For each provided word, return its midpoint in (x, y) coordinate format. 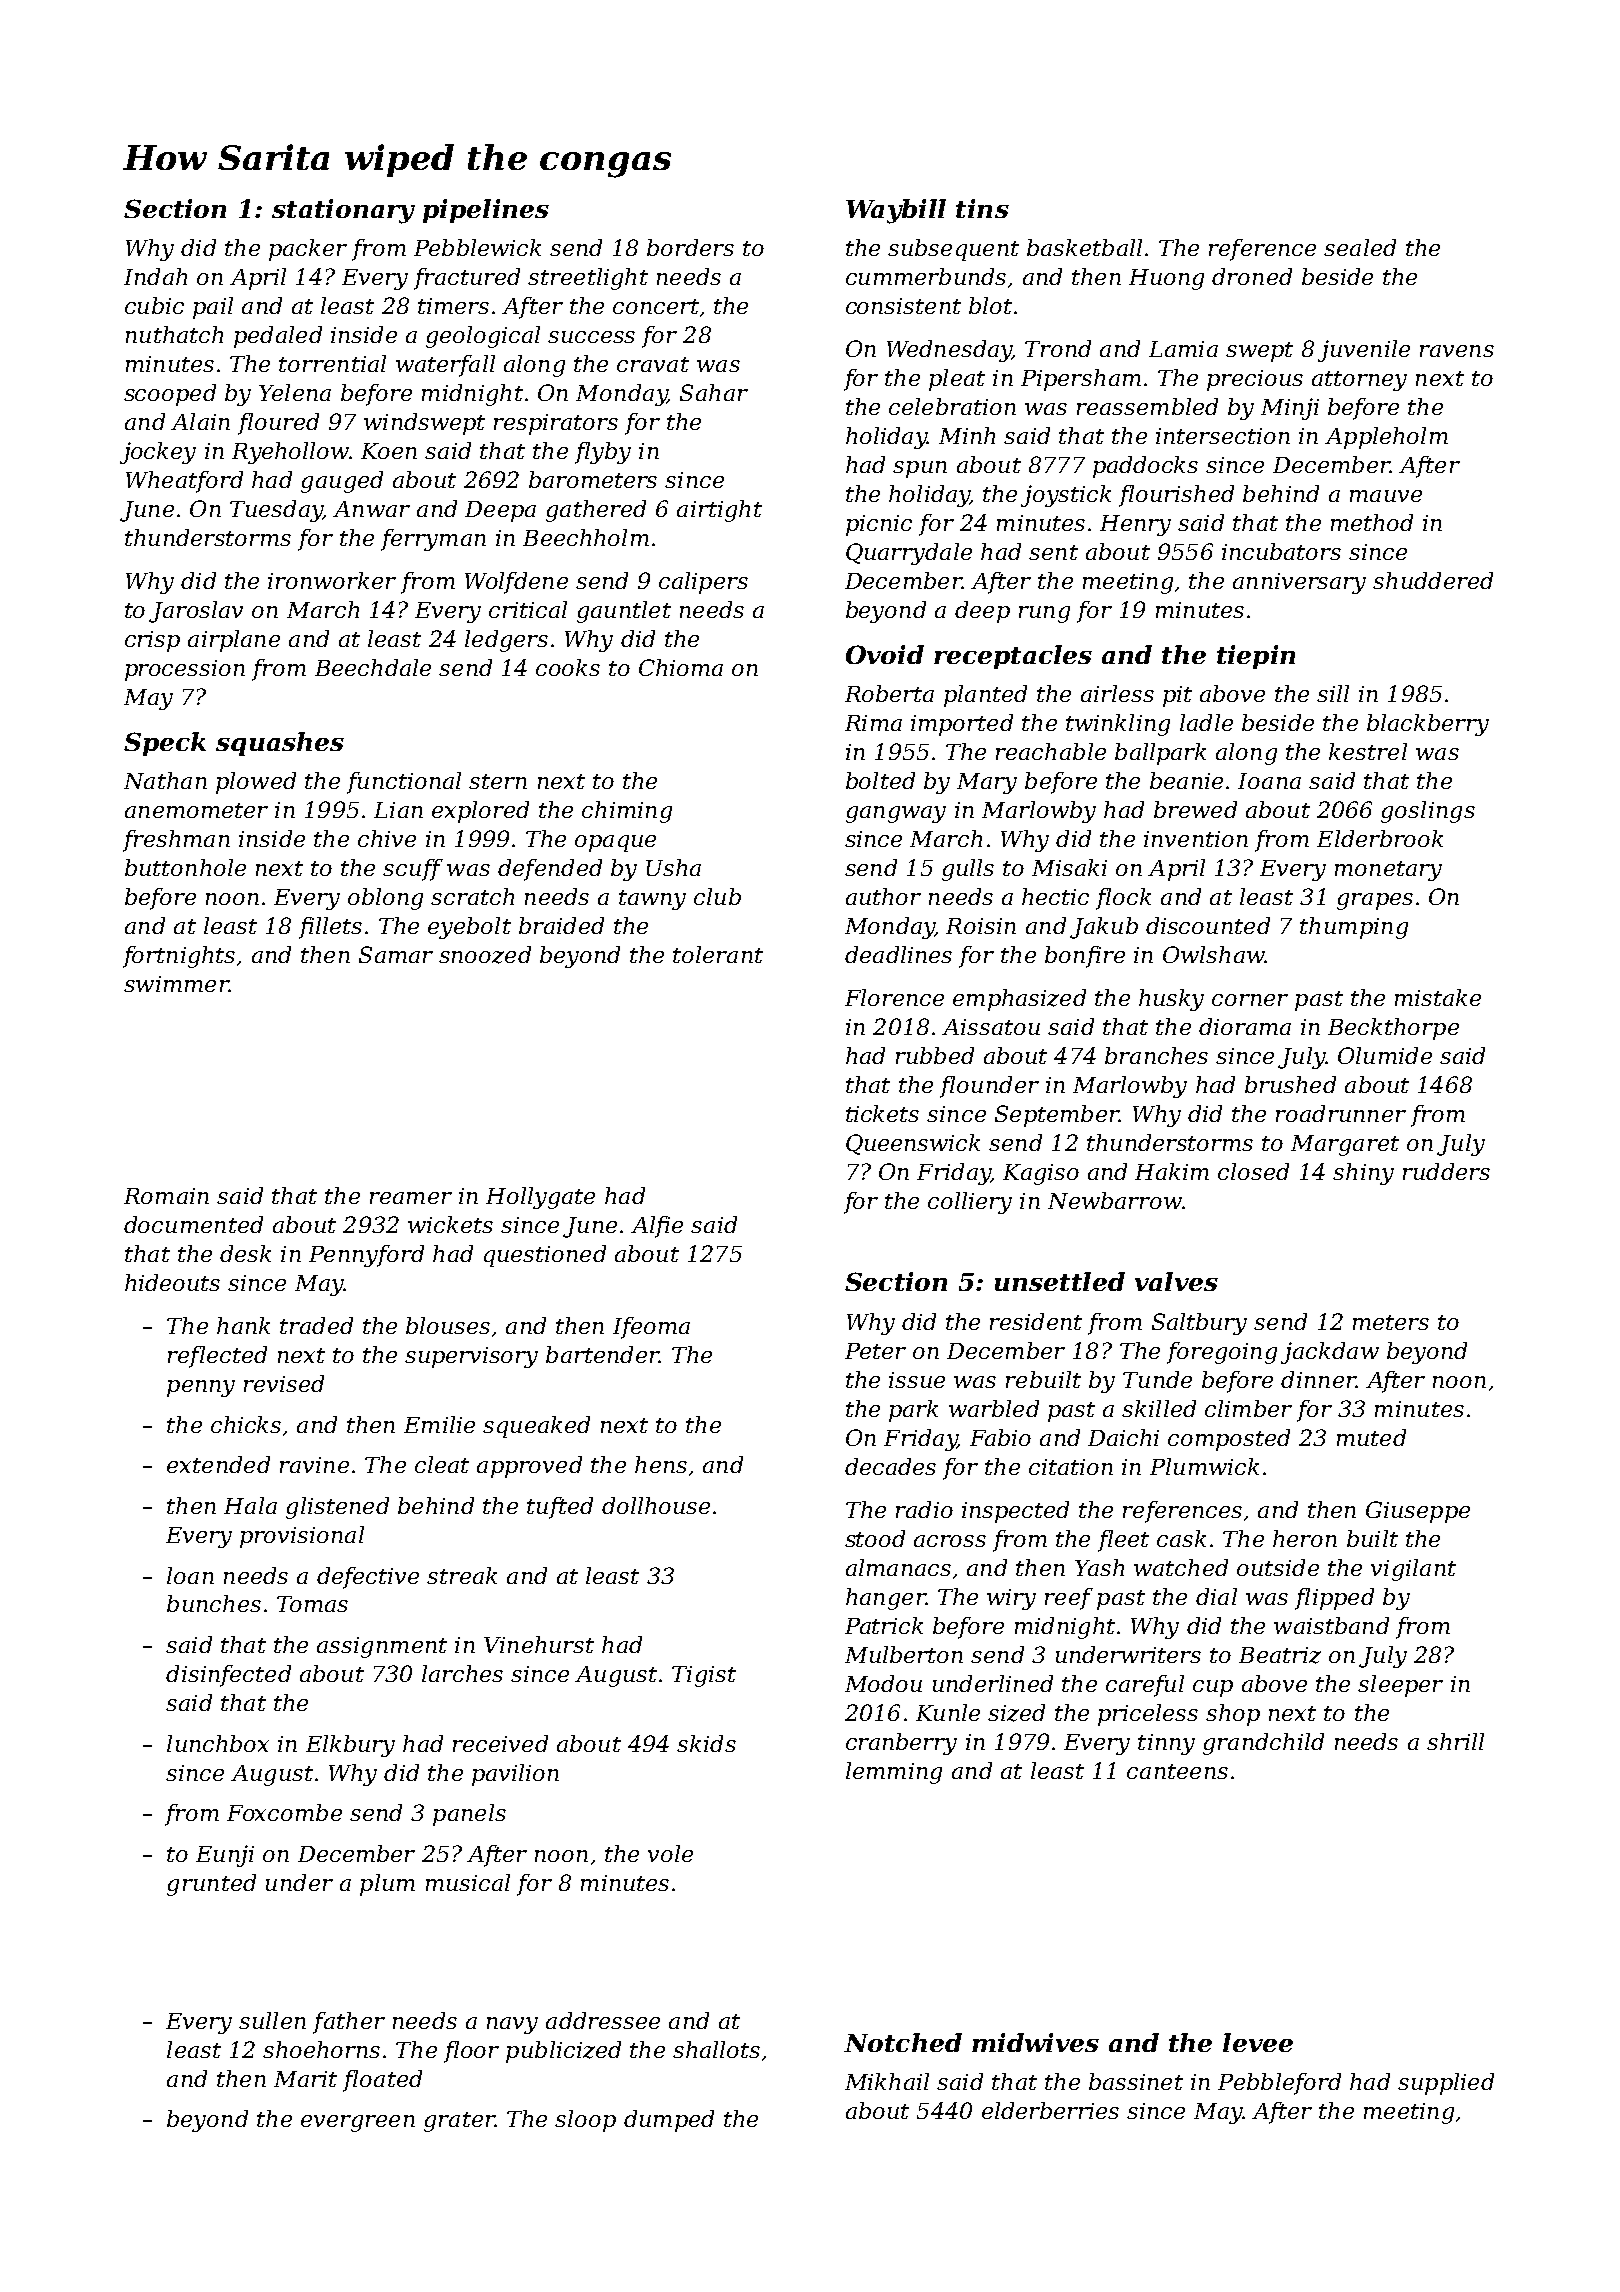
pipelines (486, 211)
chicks (246, 1424)
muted (1371, 1437)
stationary (343, 211)
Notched (903, 2042)
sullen (272, 2020)
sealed (1360, 247)
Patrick (884, 1625)
